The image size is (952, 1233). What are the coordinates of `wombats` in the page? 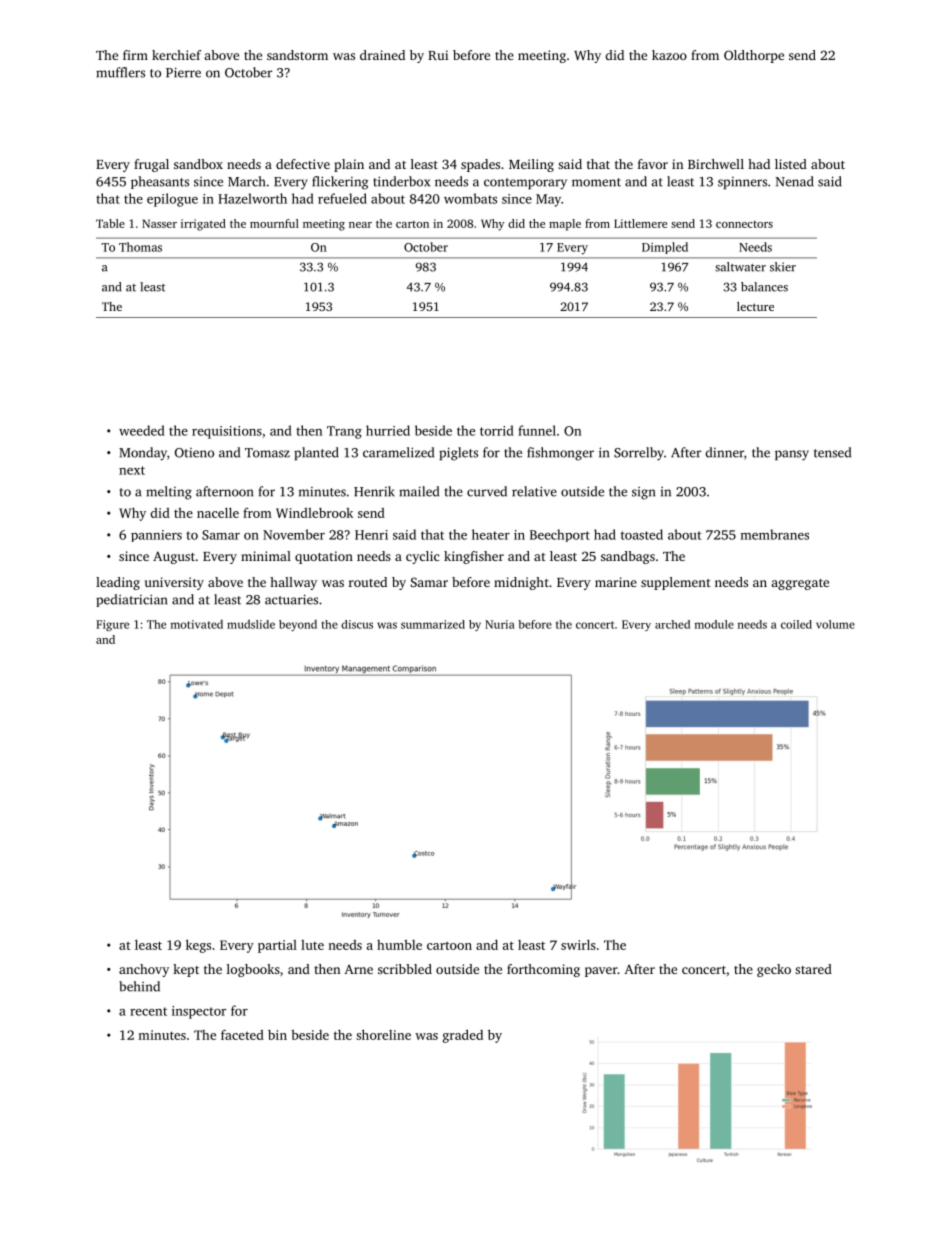 It's located at (470, 198).
